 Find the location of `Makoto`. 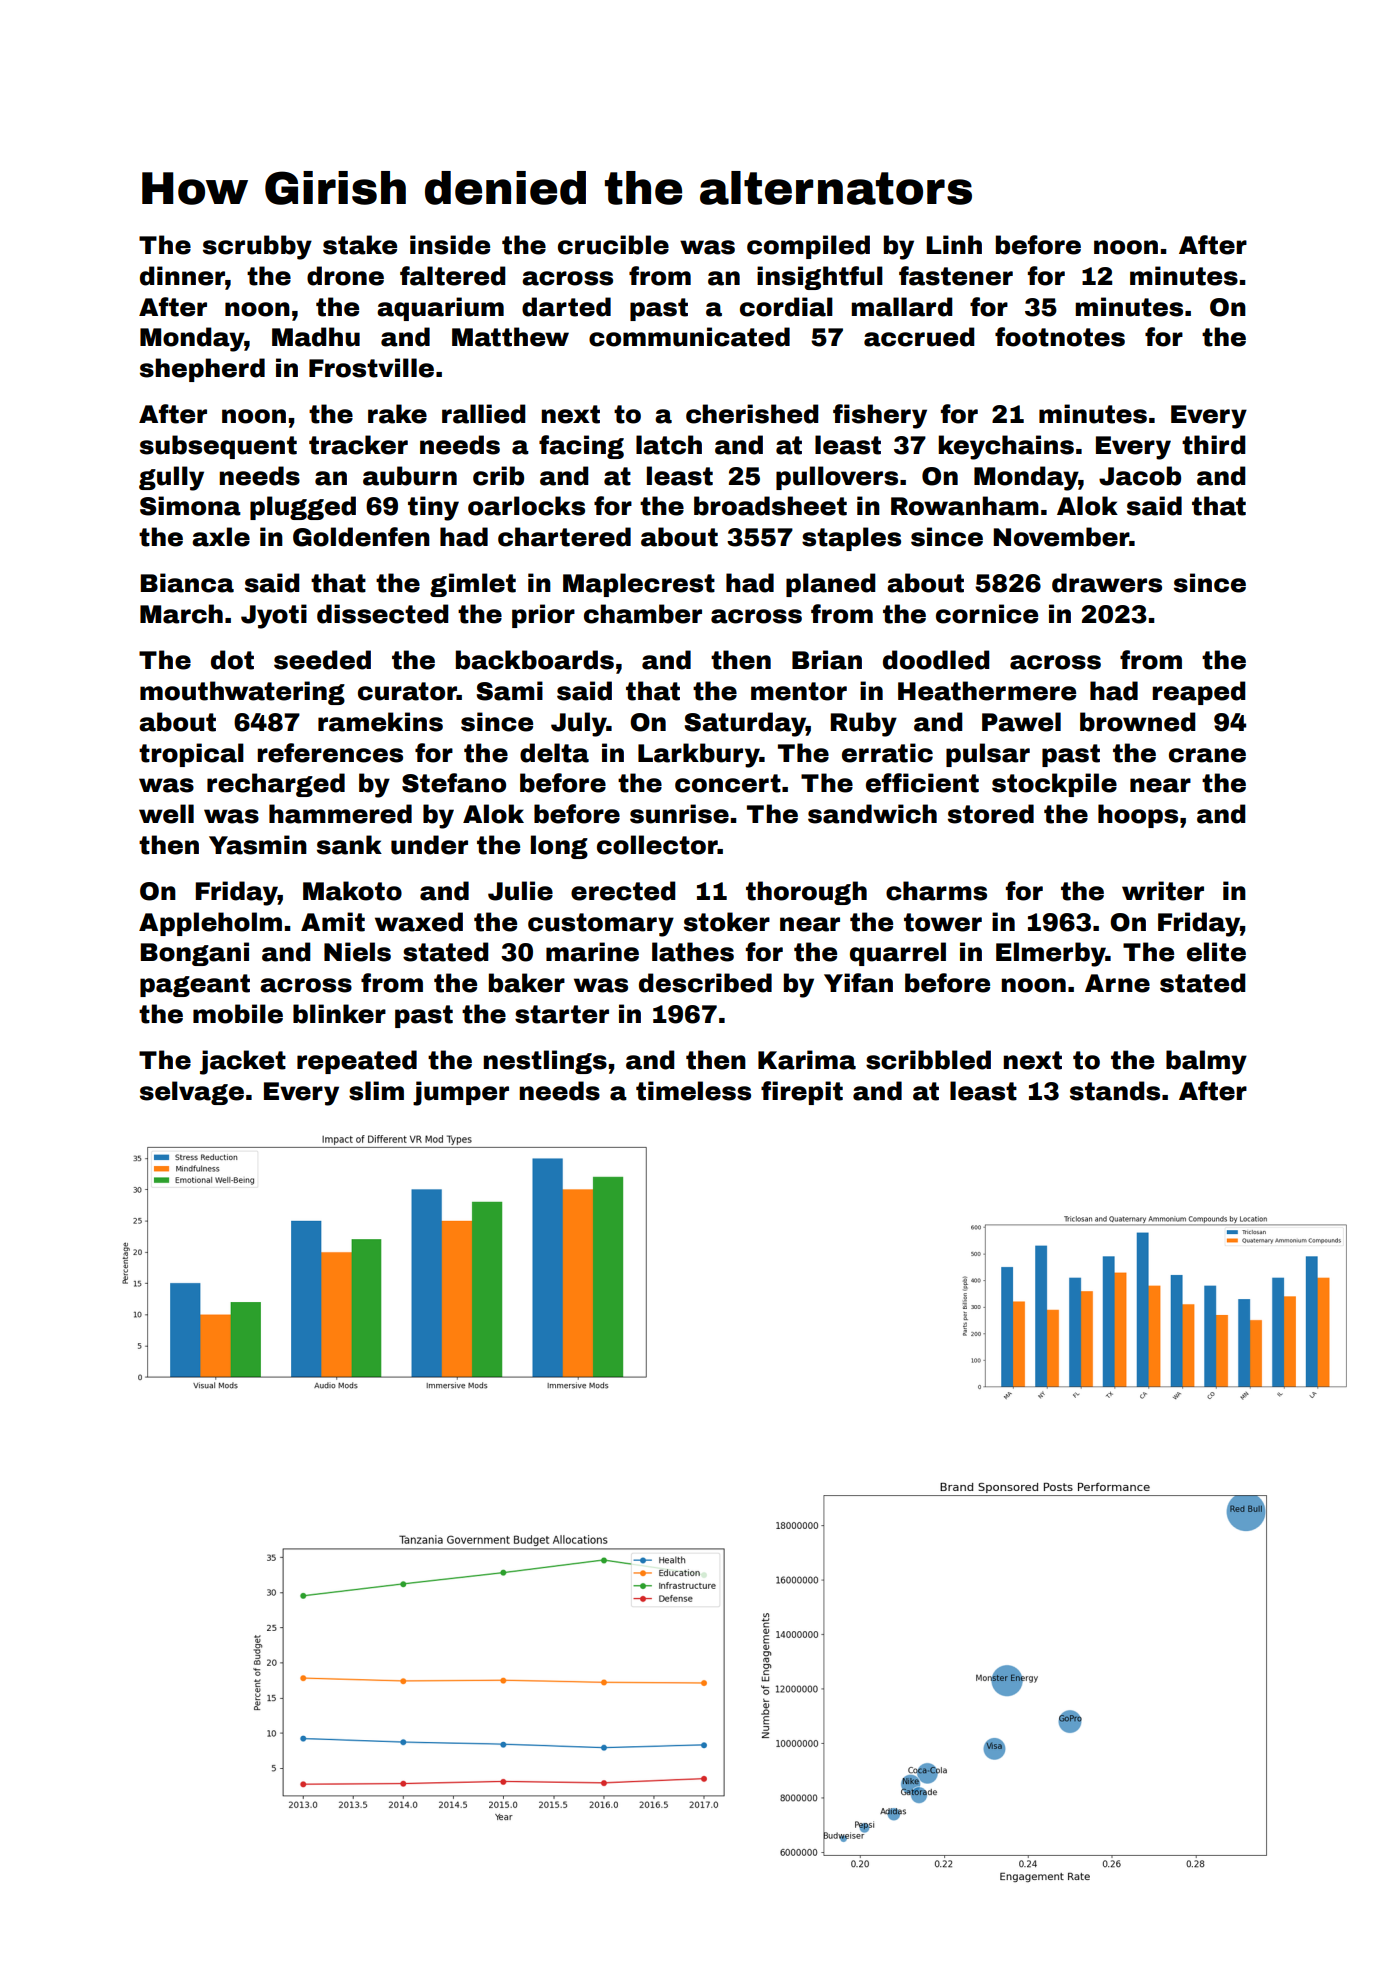

Makoto is located at coordinates (352, 891).
